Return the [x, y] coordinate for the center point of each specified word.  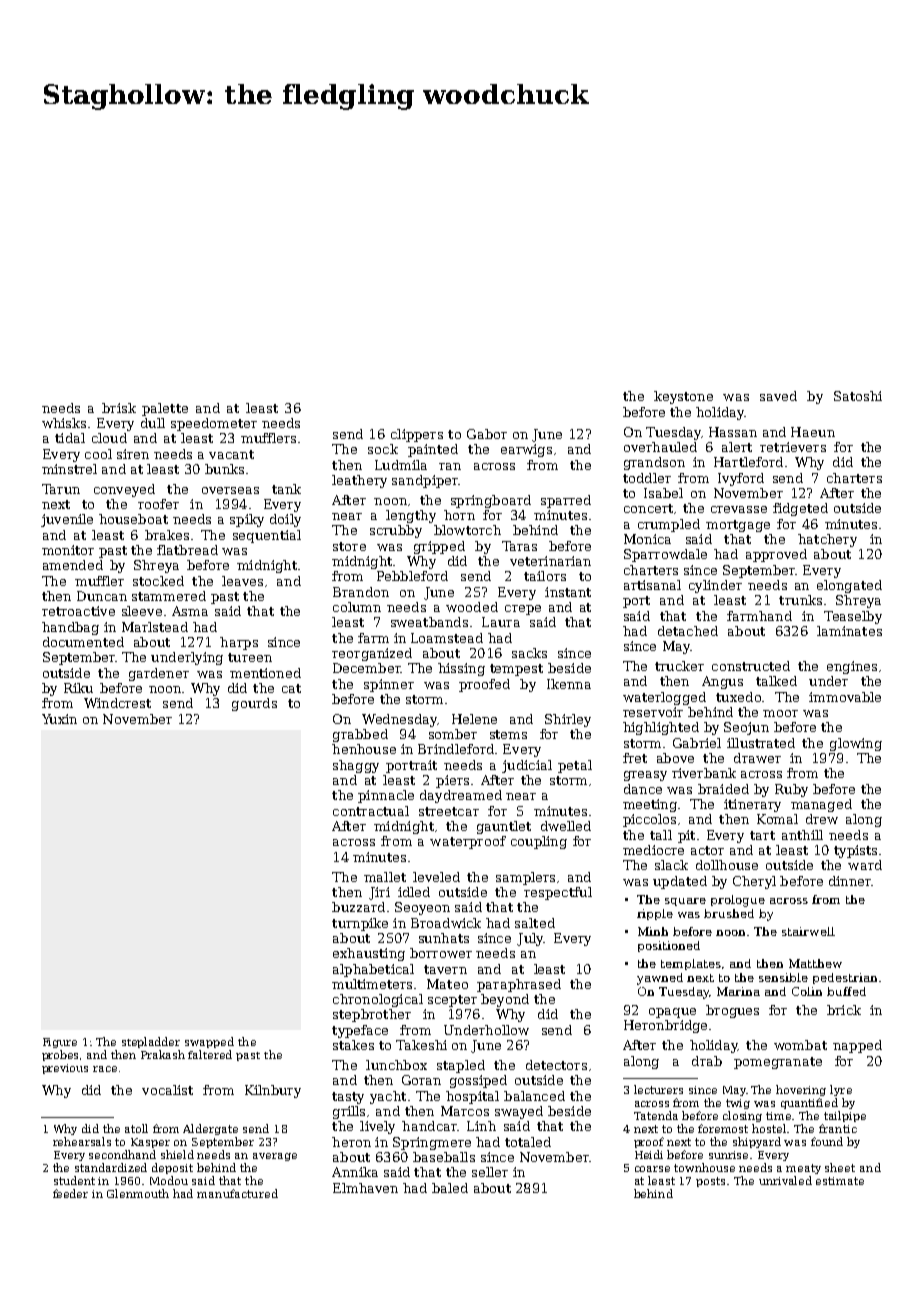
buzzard [358, 907]
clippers [417, 435]
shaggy [356, 766]
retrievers [793, 447]
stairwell [808, 931]
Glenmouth [138, 1193]
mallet [385, 877]
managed [821, 805]
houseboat [133, 519]
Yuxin [59, 719]
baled [450, 1188]
